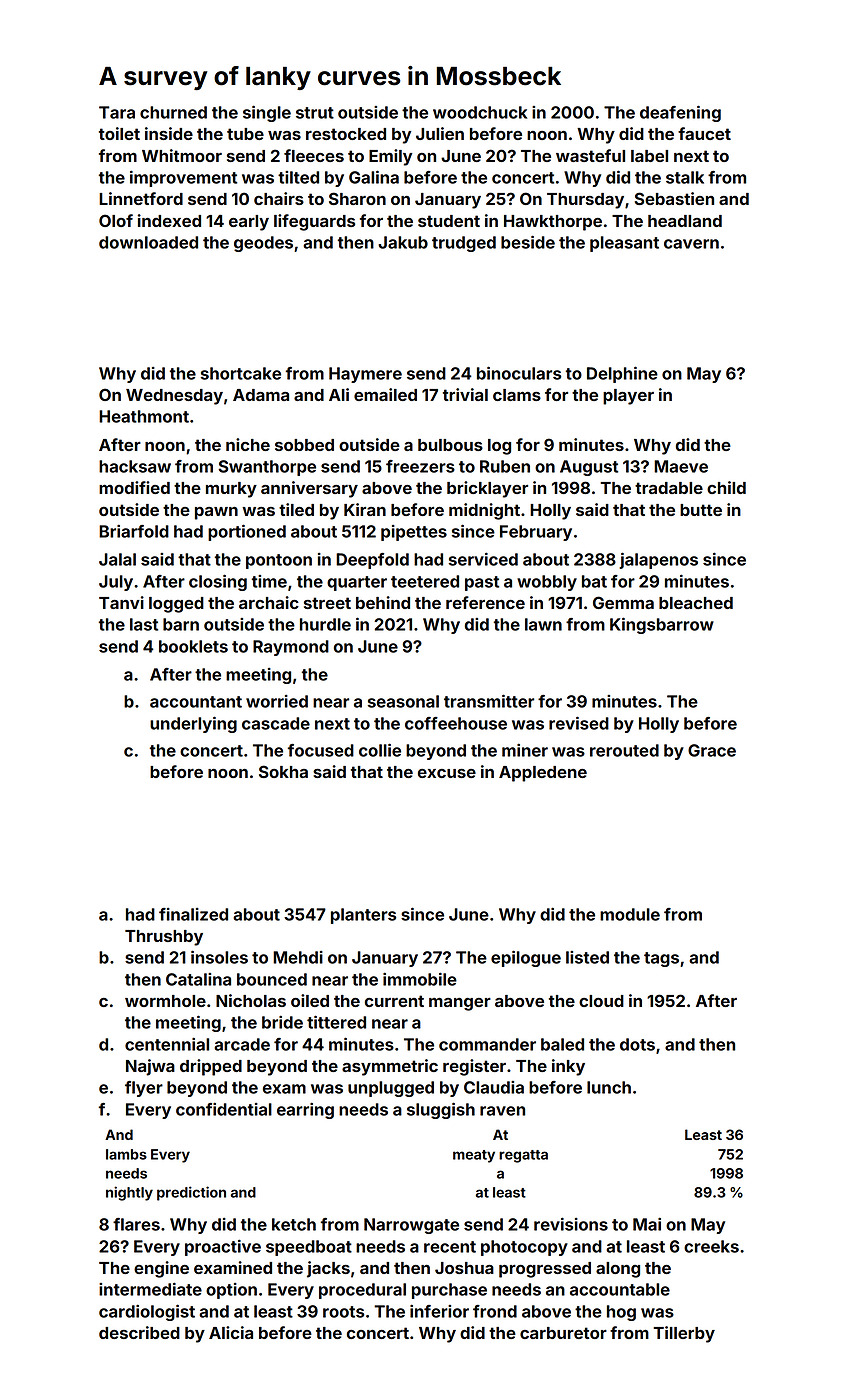  What do you see at coordinates (649, 156) in the screenshot?
I see `label` at bounding box center [649, 156].
